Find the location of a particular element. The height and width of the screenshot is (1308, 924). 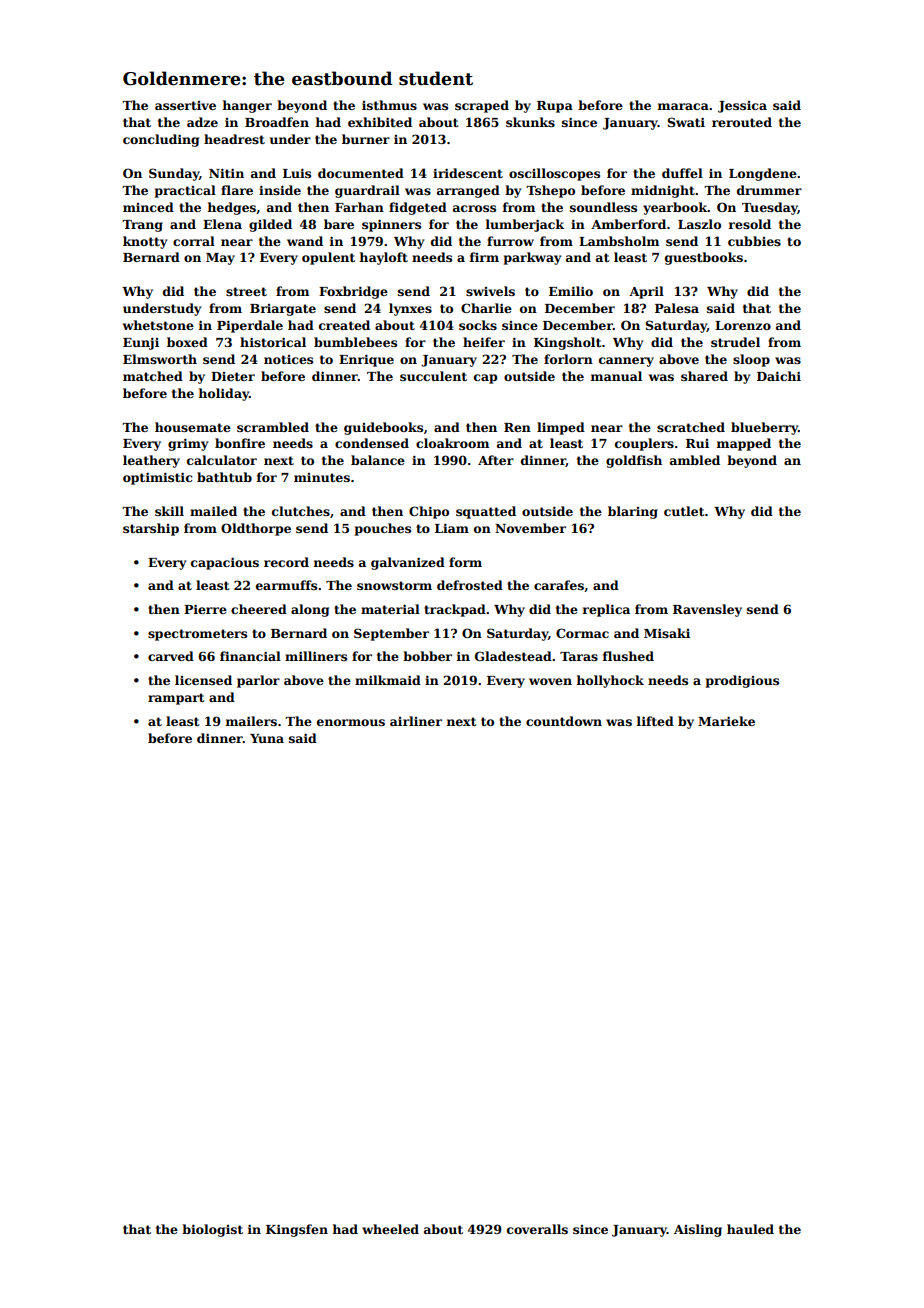

biologist is located at coordinates (212, 1230).
